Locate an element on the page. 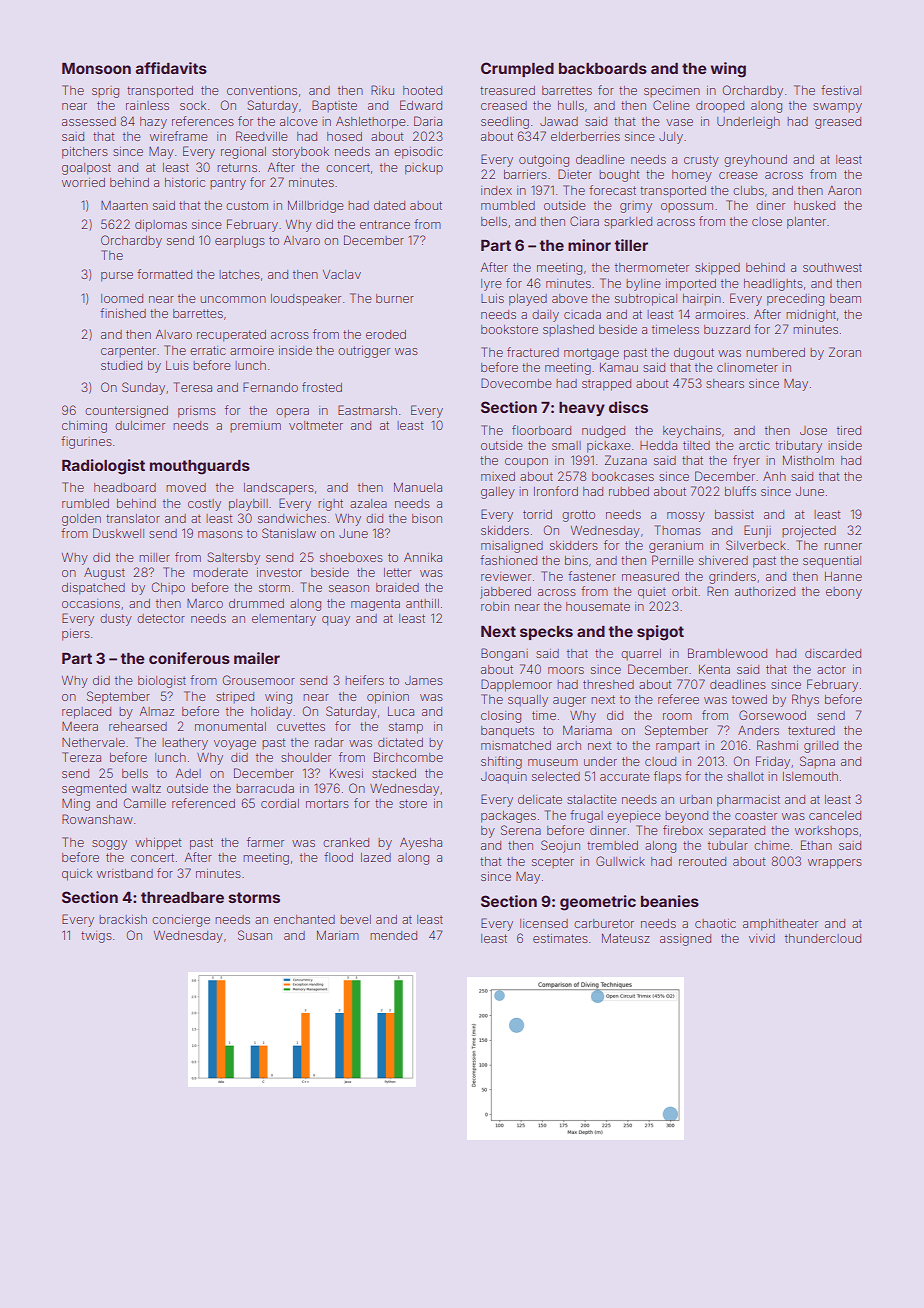 The width and height of the page is (924, 1308). mended is located at coordinates (393, 935).
